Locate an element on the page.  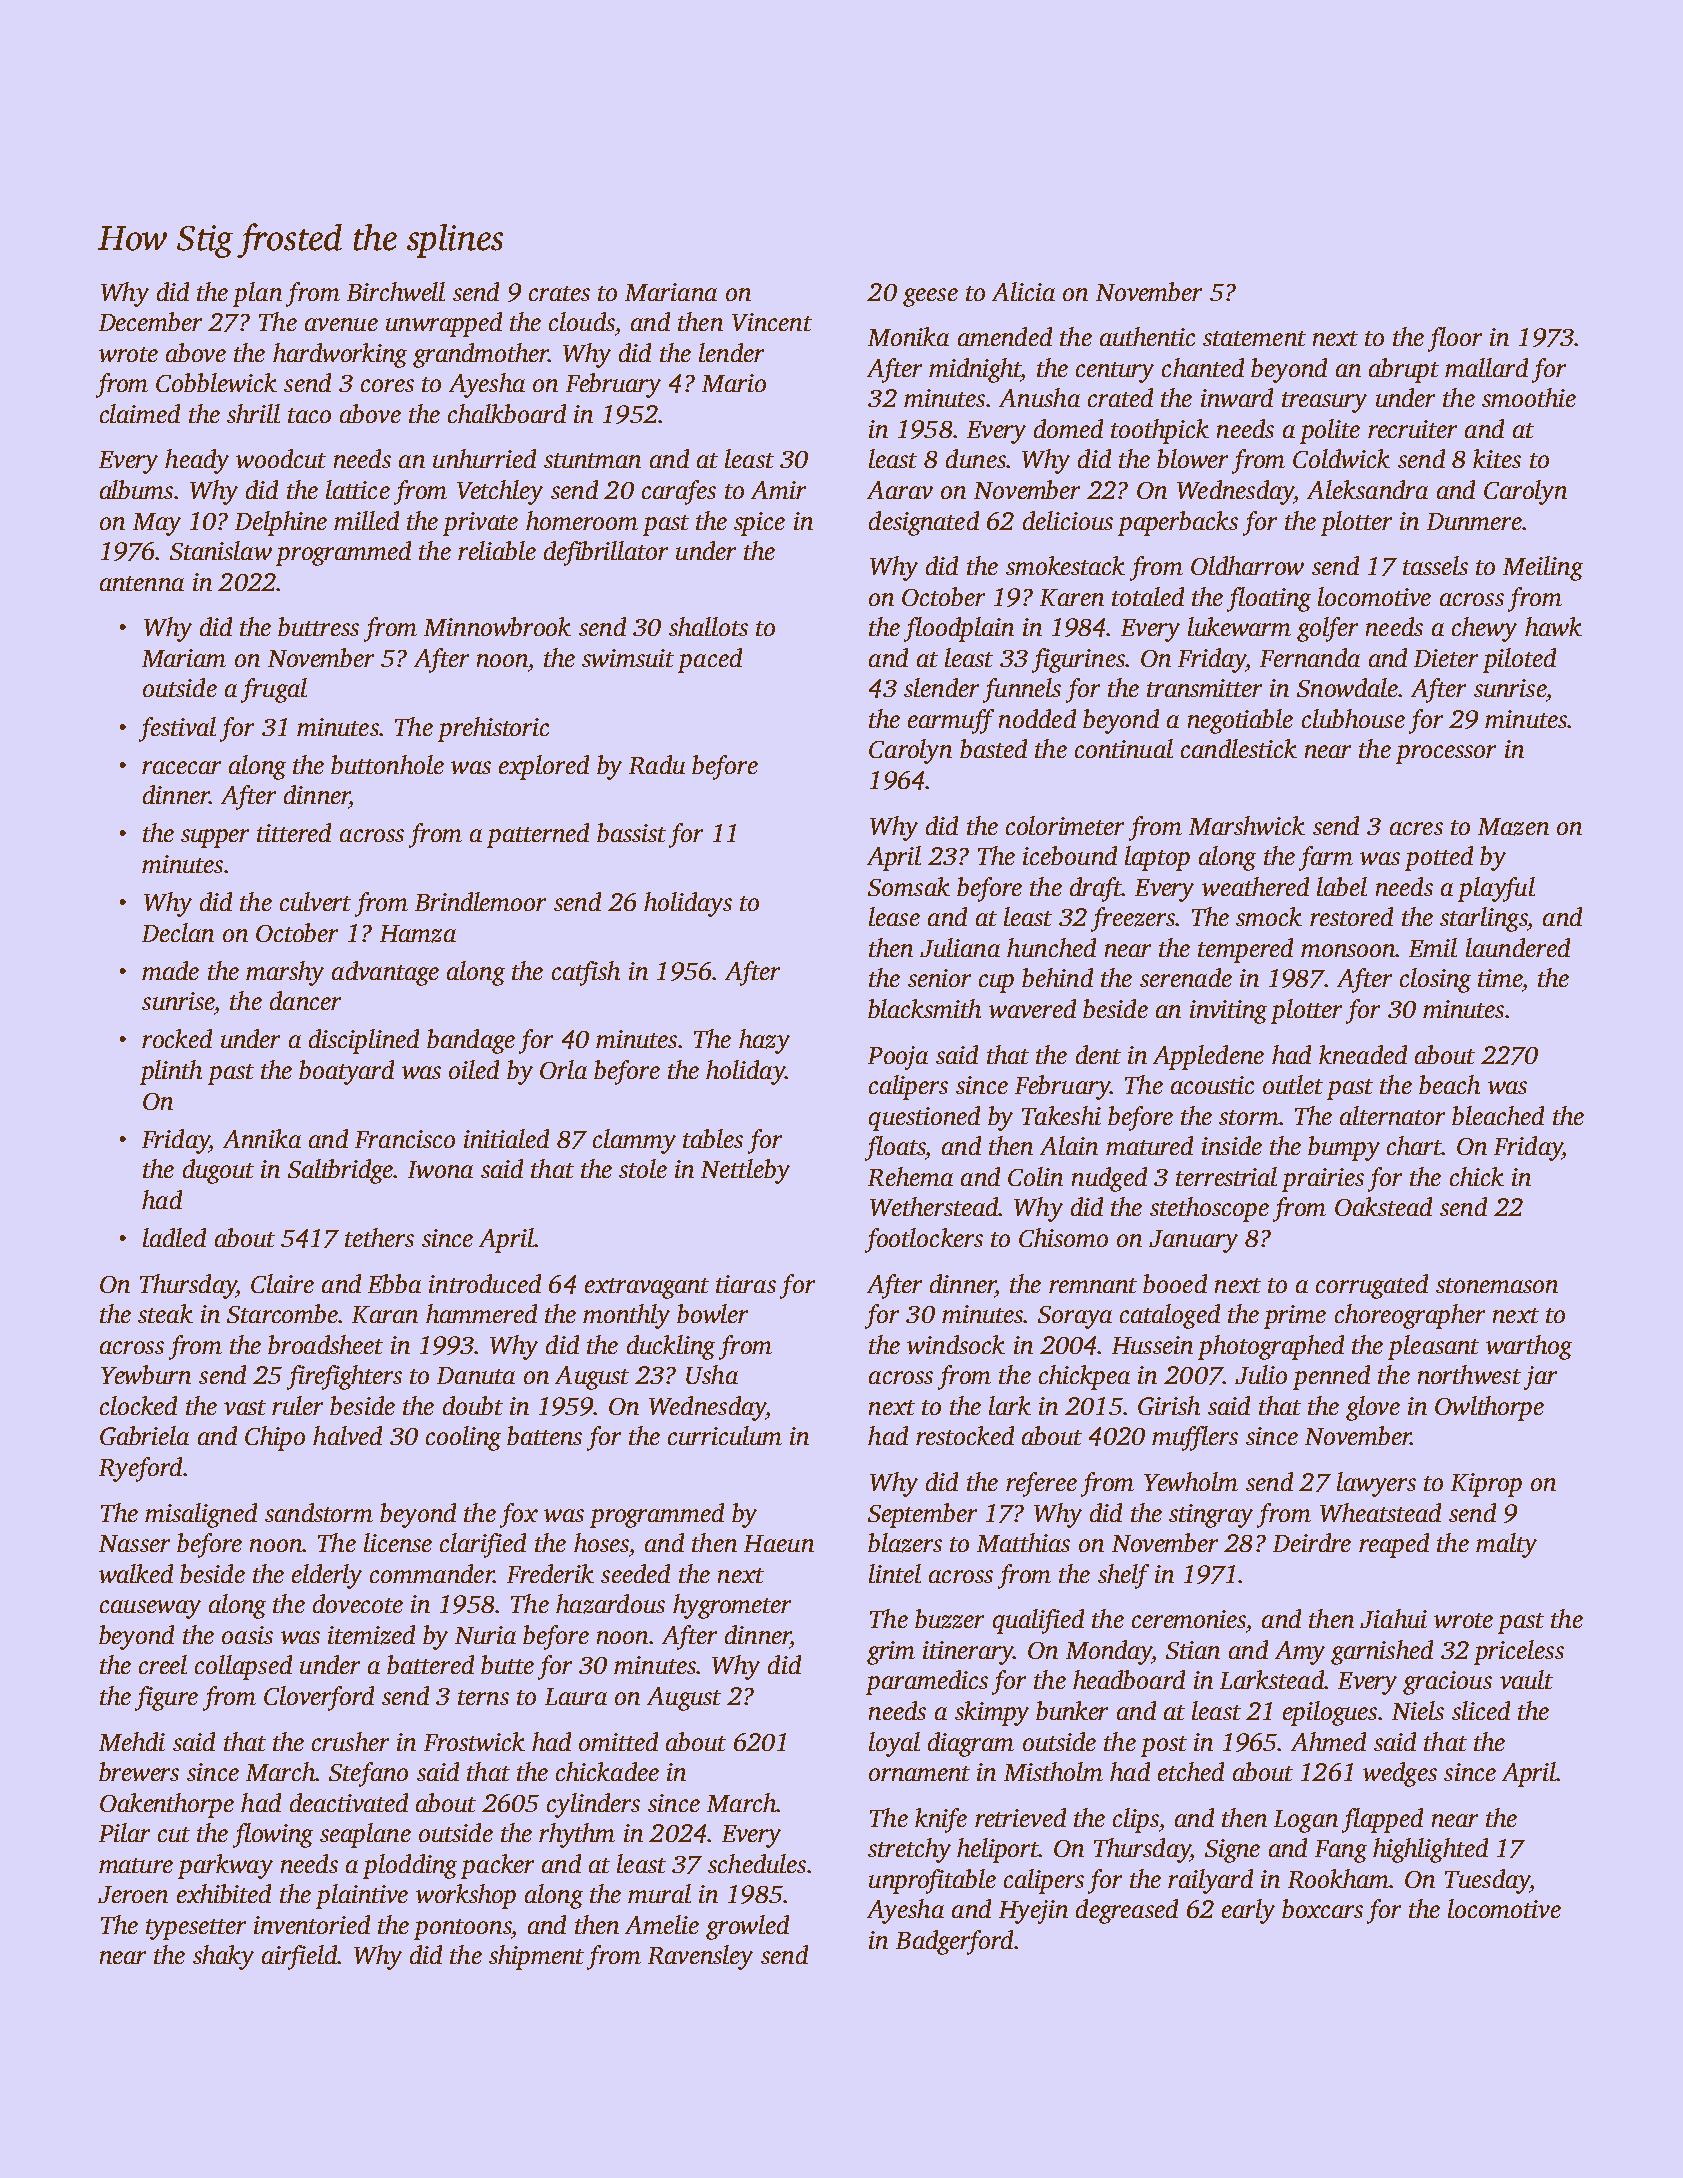
boatyard is located at coordinates (346, 1072).
